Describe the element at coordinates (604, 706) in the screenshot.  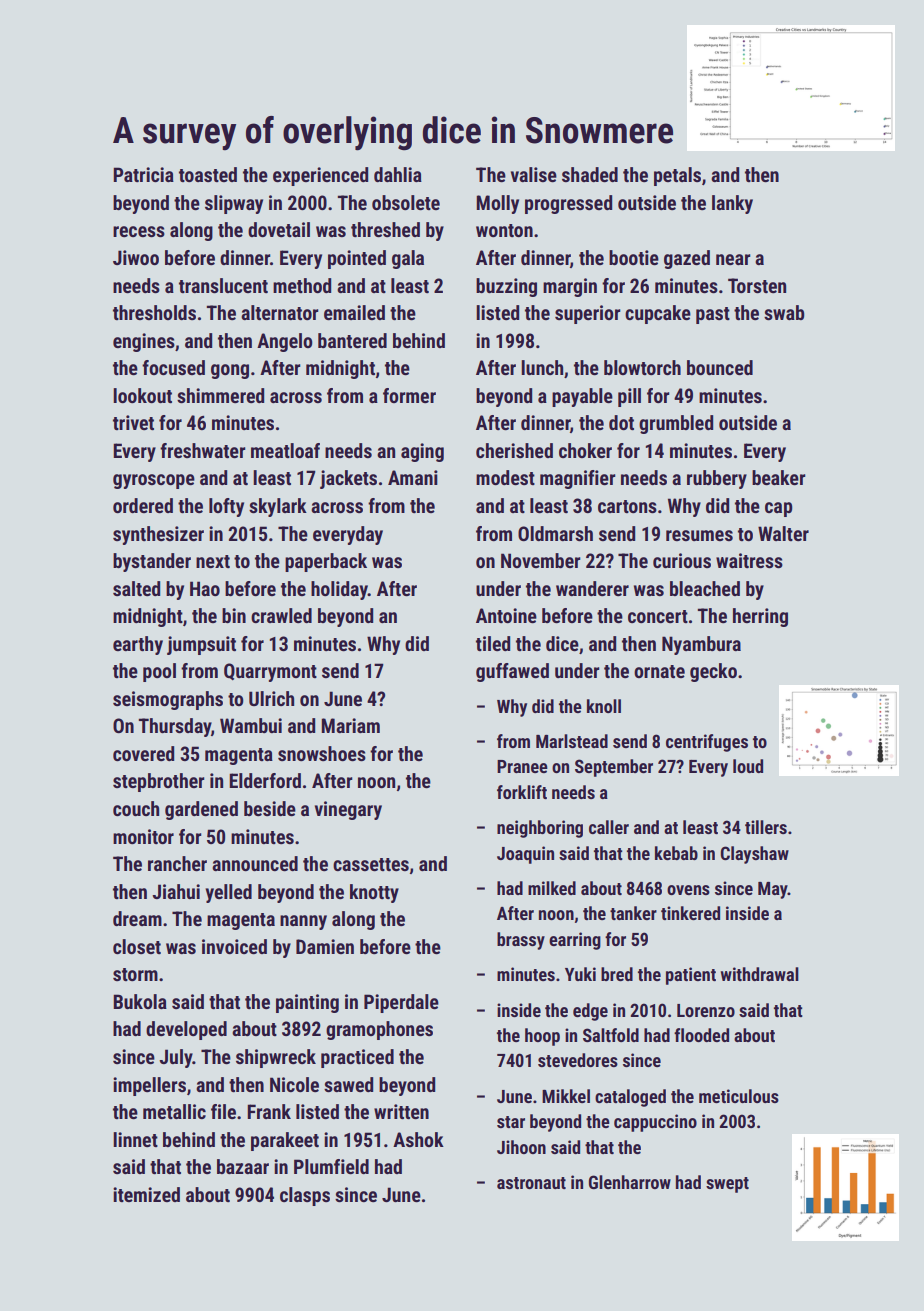
I see `knoll` at that location.
